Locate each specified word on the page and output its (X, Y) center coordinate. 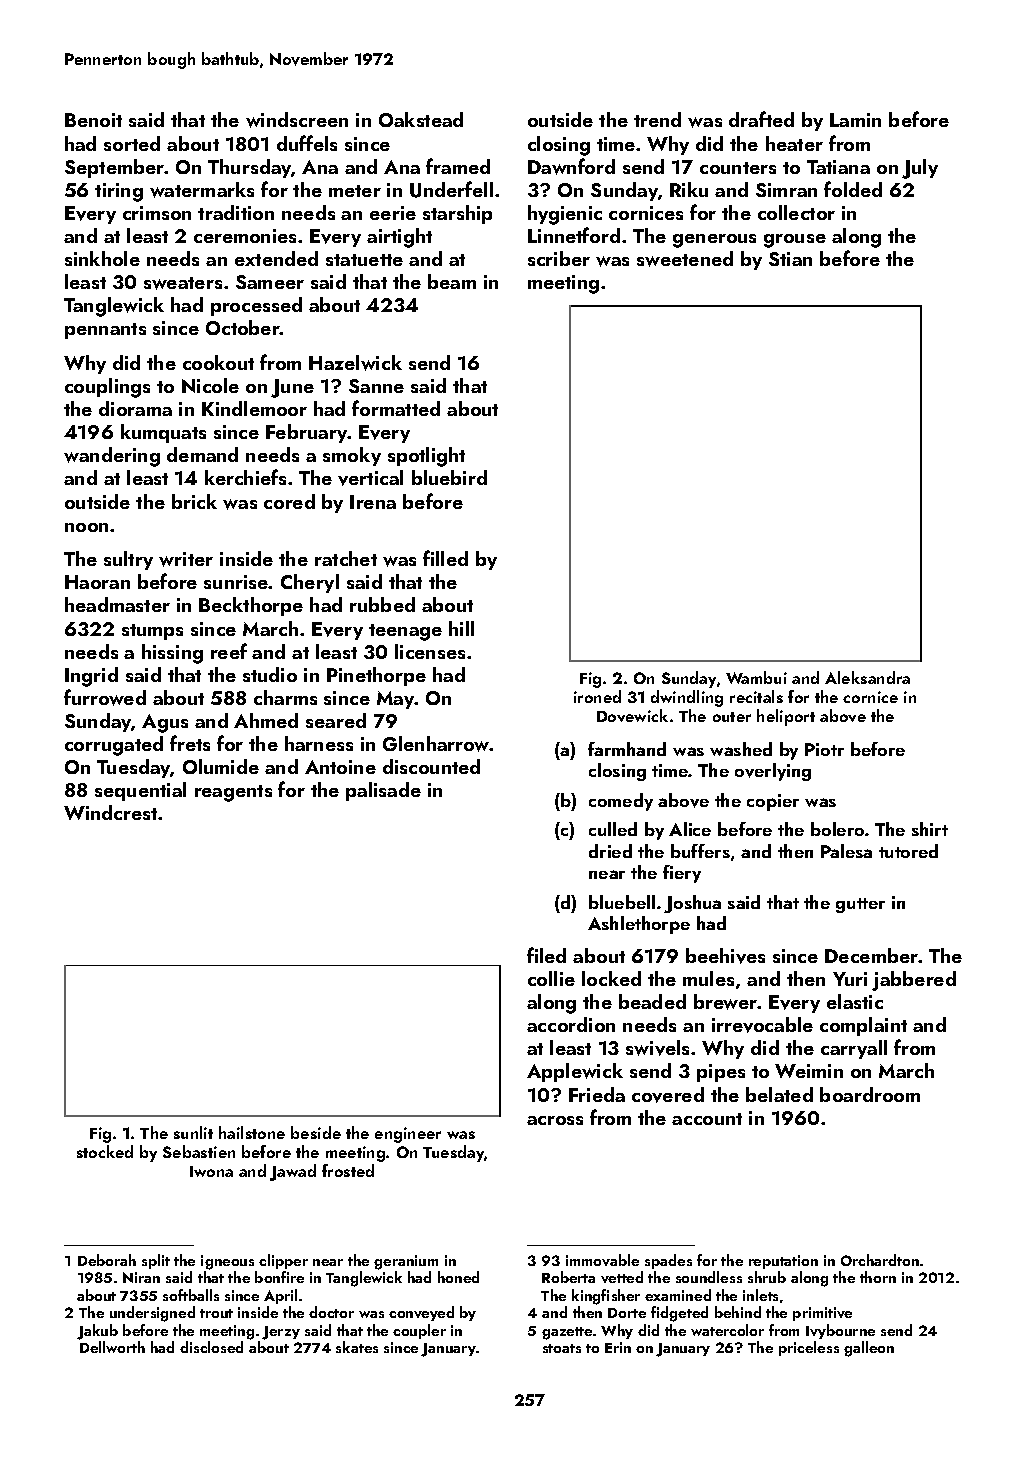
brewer (726, 1002)
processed (256, 306)
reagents (233, 793)
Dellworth (112, 1347)
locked (611, 978)
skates (357, 1347)
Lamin (855, 120)
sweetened (685, 259)
